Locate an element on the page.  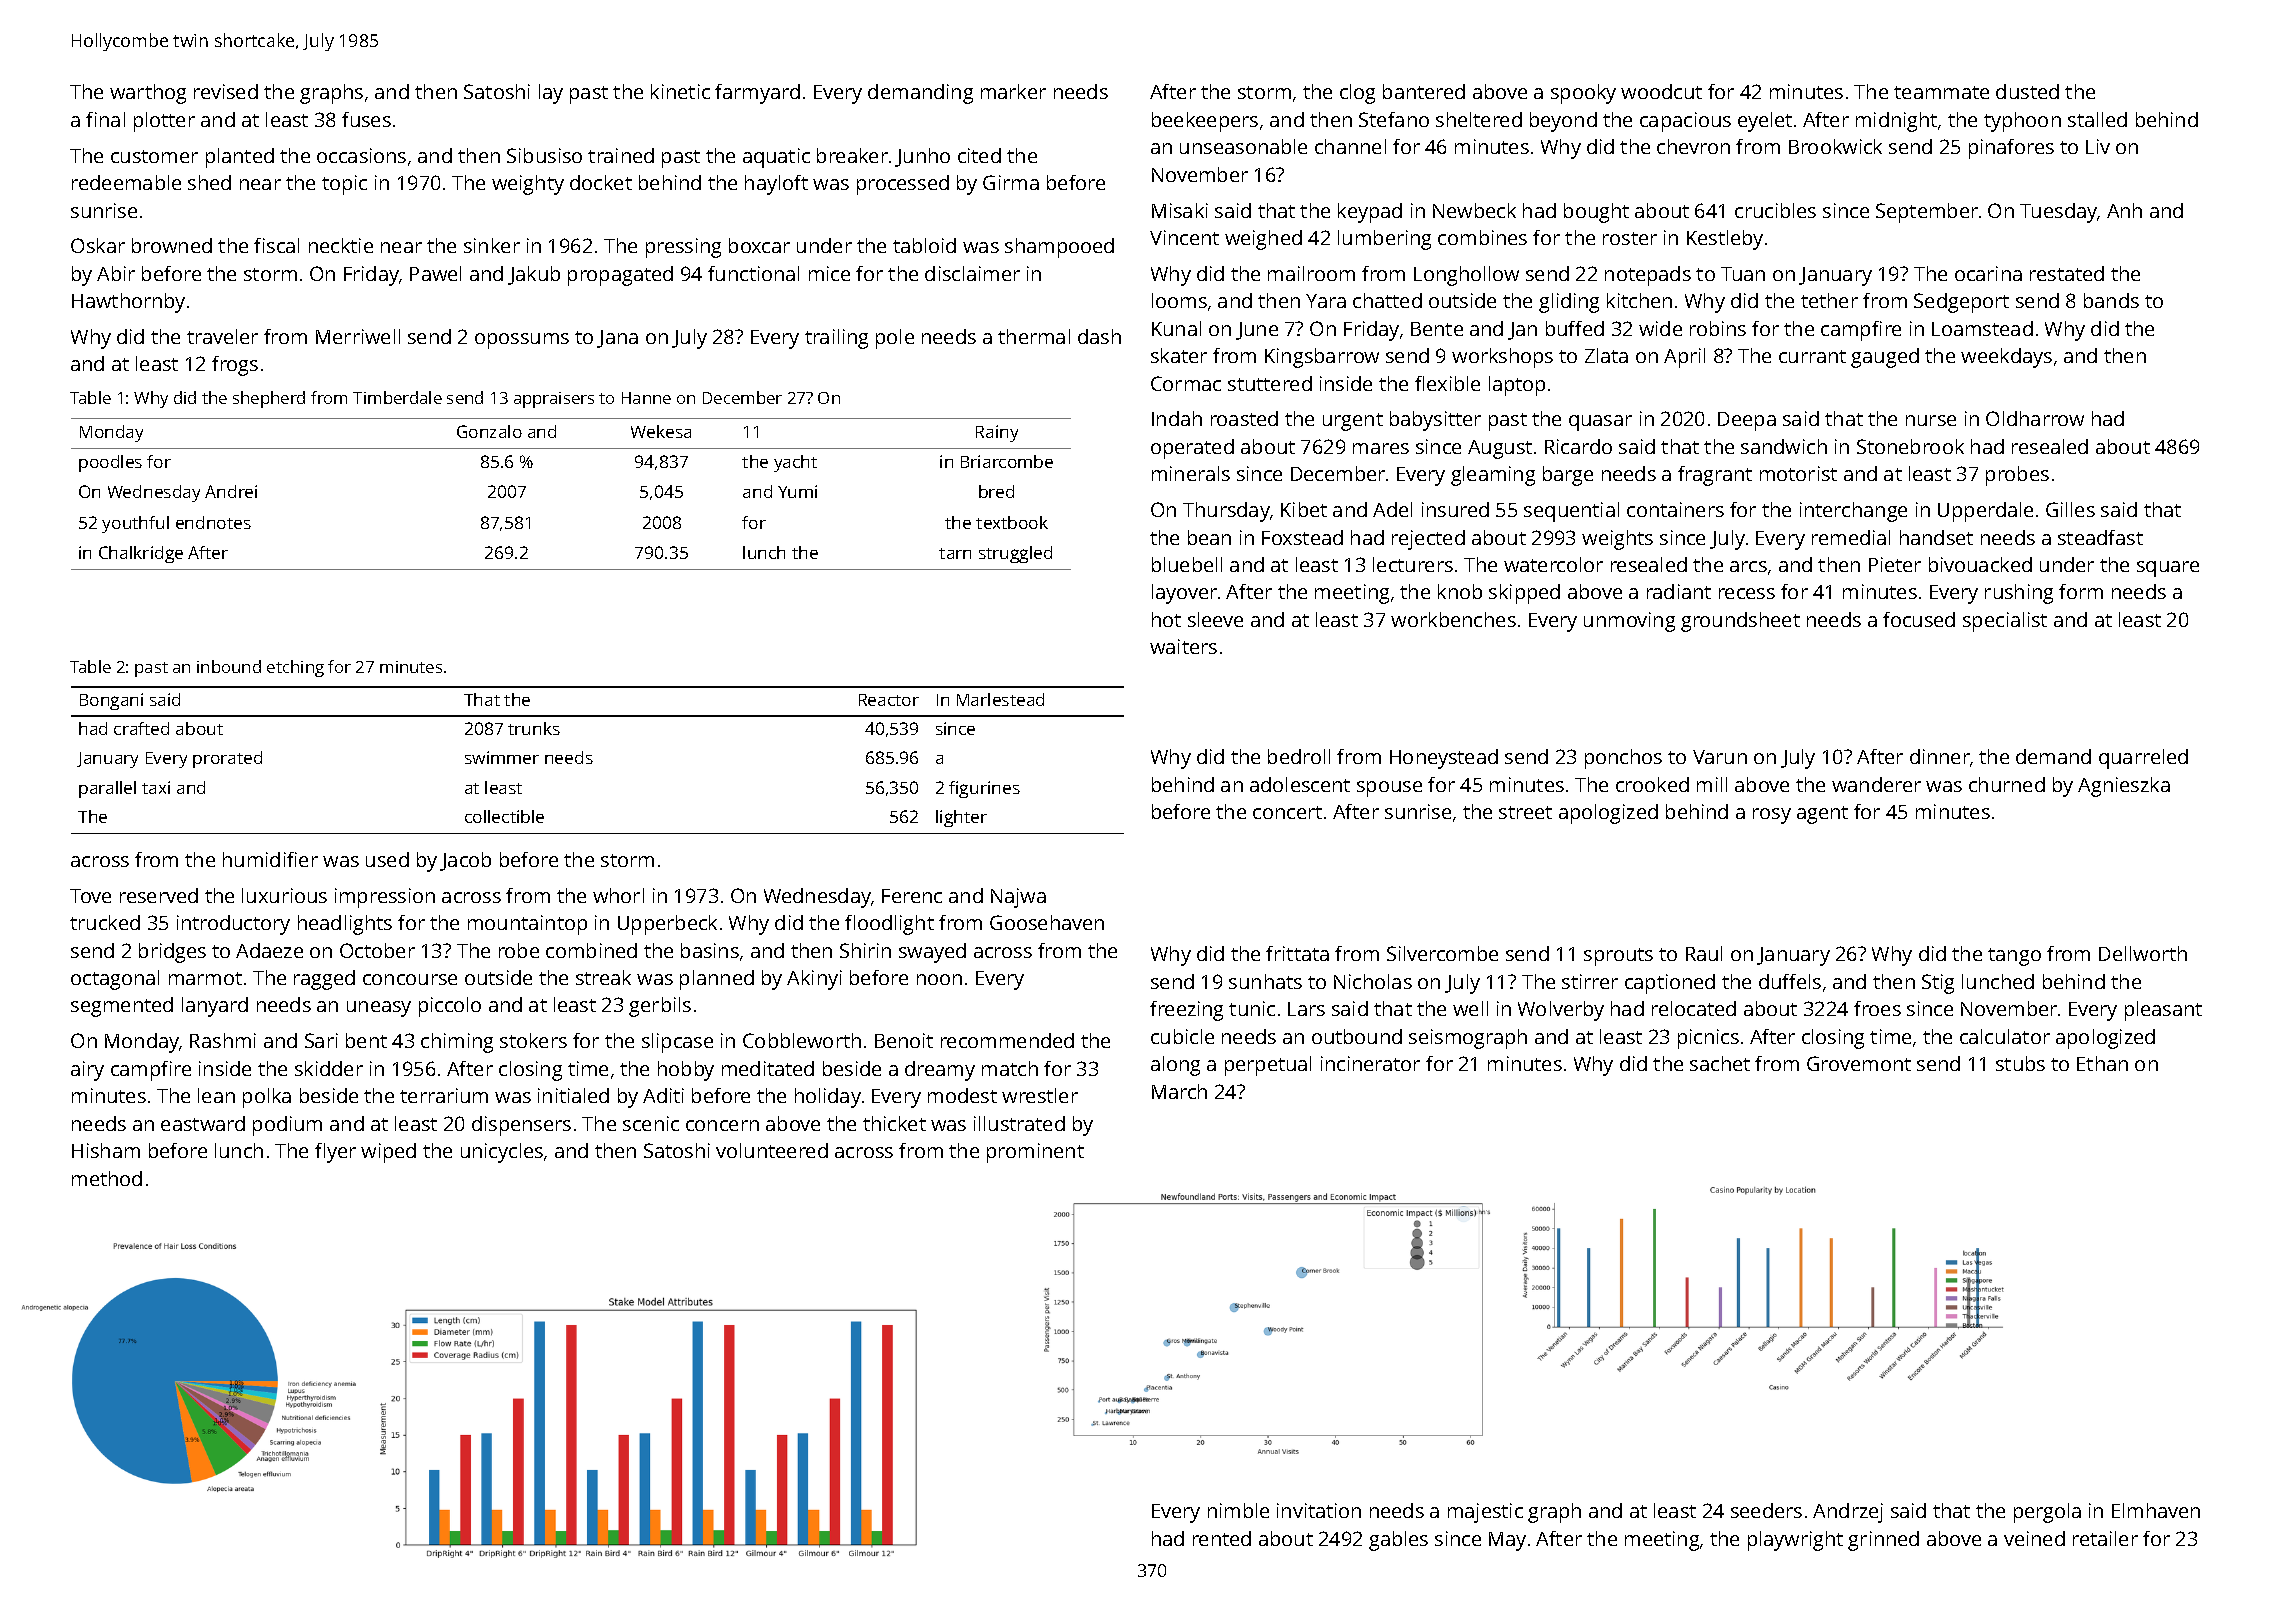
Jakub is located at coordinates (534, 275).
